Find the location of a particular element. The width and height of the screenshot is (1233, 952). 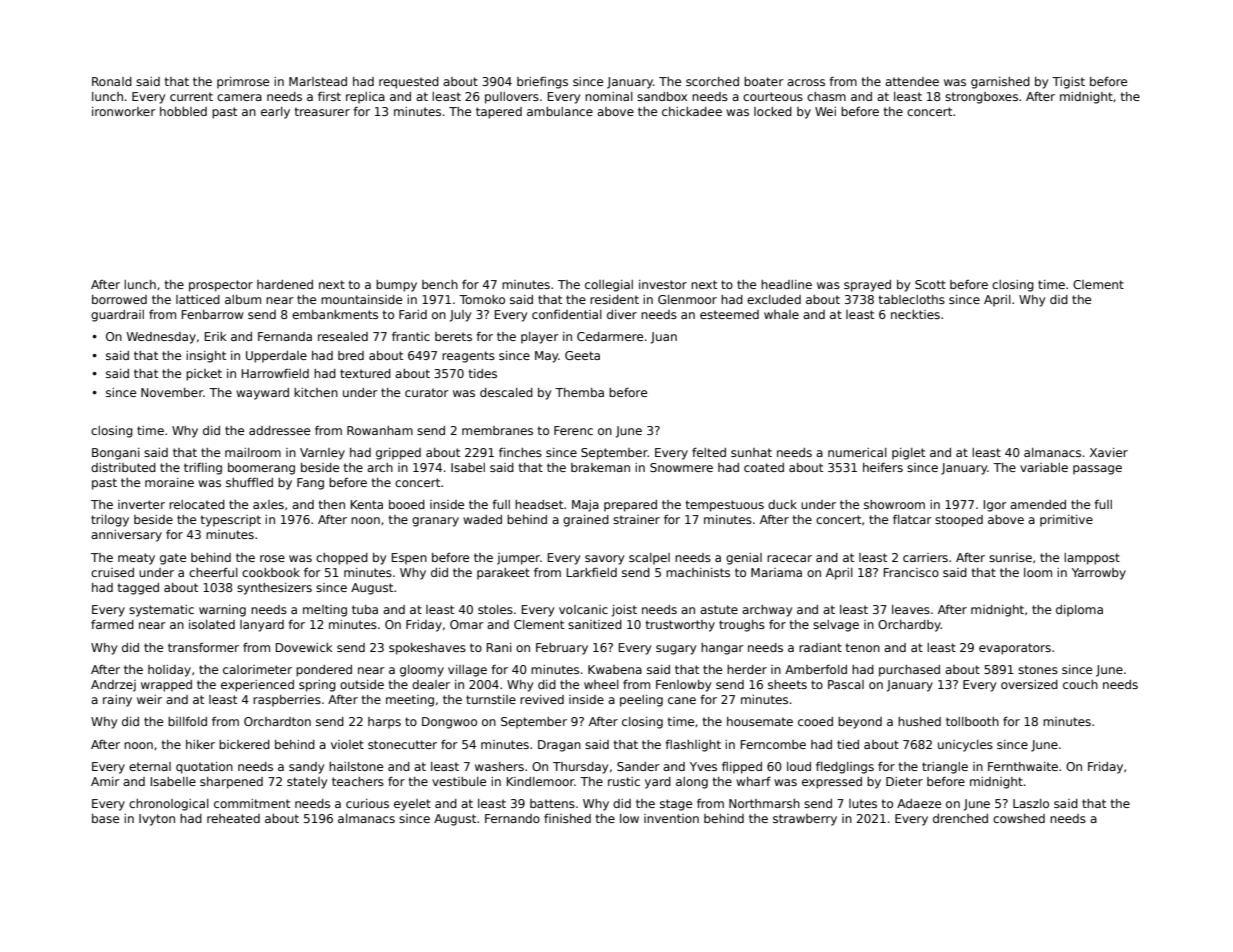

early is located at coordinates (275, 113).
